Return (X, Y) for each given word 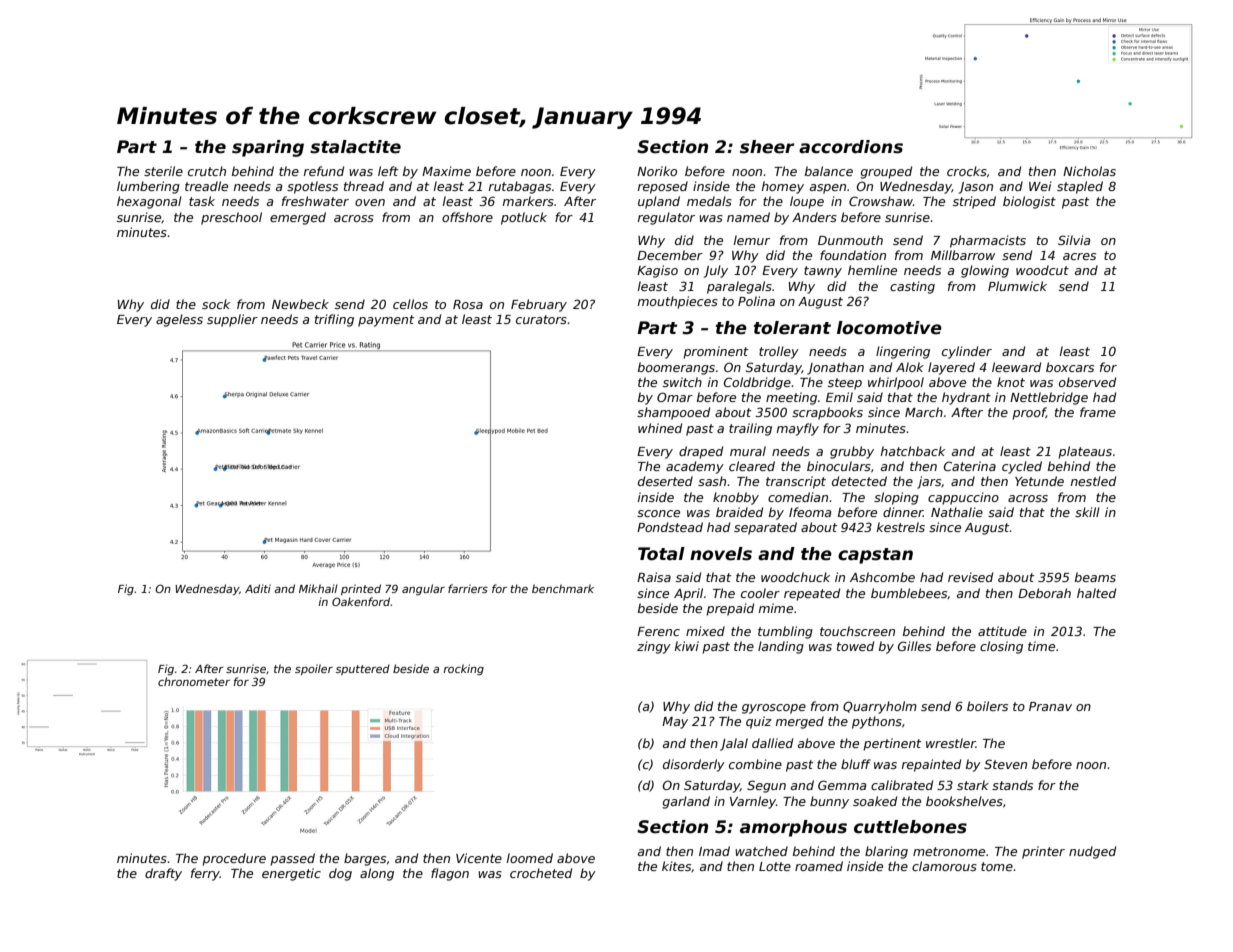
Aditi (258, 588)
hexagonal (149, 202)
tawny (823, 272)
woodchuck (795, 577)
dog (340, 874)
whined (660, 428)
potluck (524, 218)
